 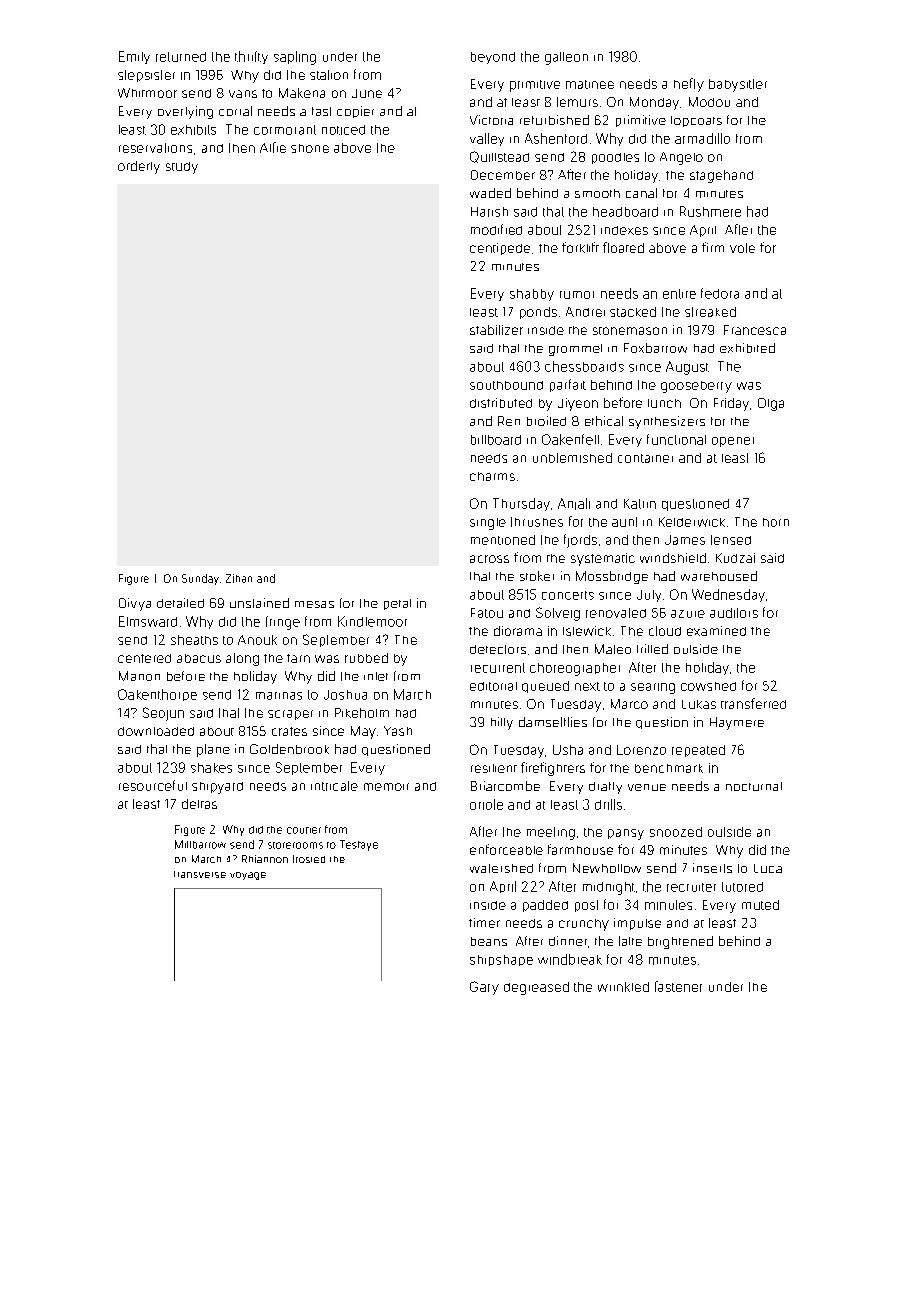 I want to click on horn, so click(x=776, y=522).
